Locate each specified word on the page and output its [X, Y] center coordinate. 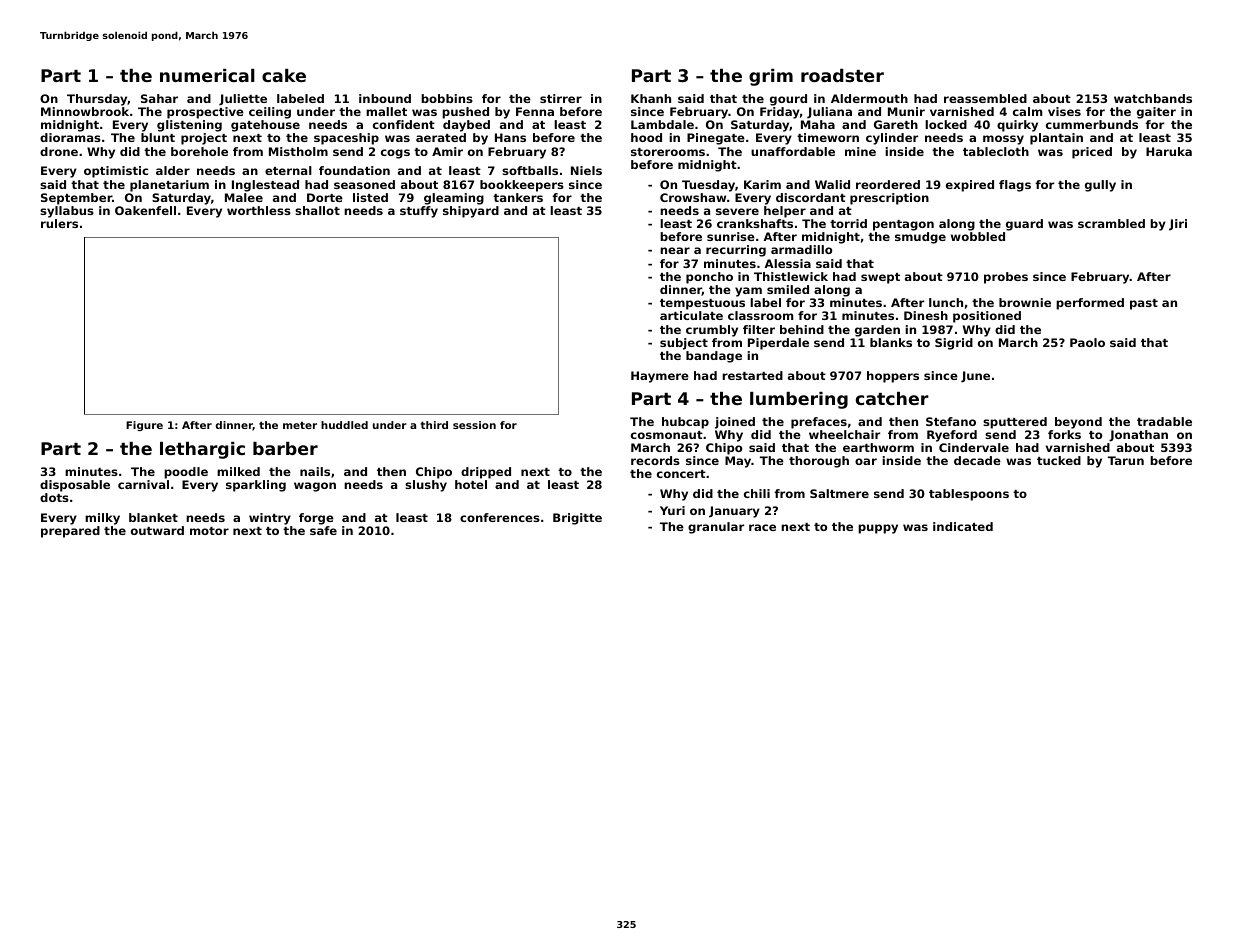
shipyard [471, 212]
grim [771, 77]
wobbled [978, 236]
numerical [207, 75]
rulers [59, 223]
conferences [500, 517]
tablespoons [969, 495]
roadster [842, 75]
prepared [70, 532]
